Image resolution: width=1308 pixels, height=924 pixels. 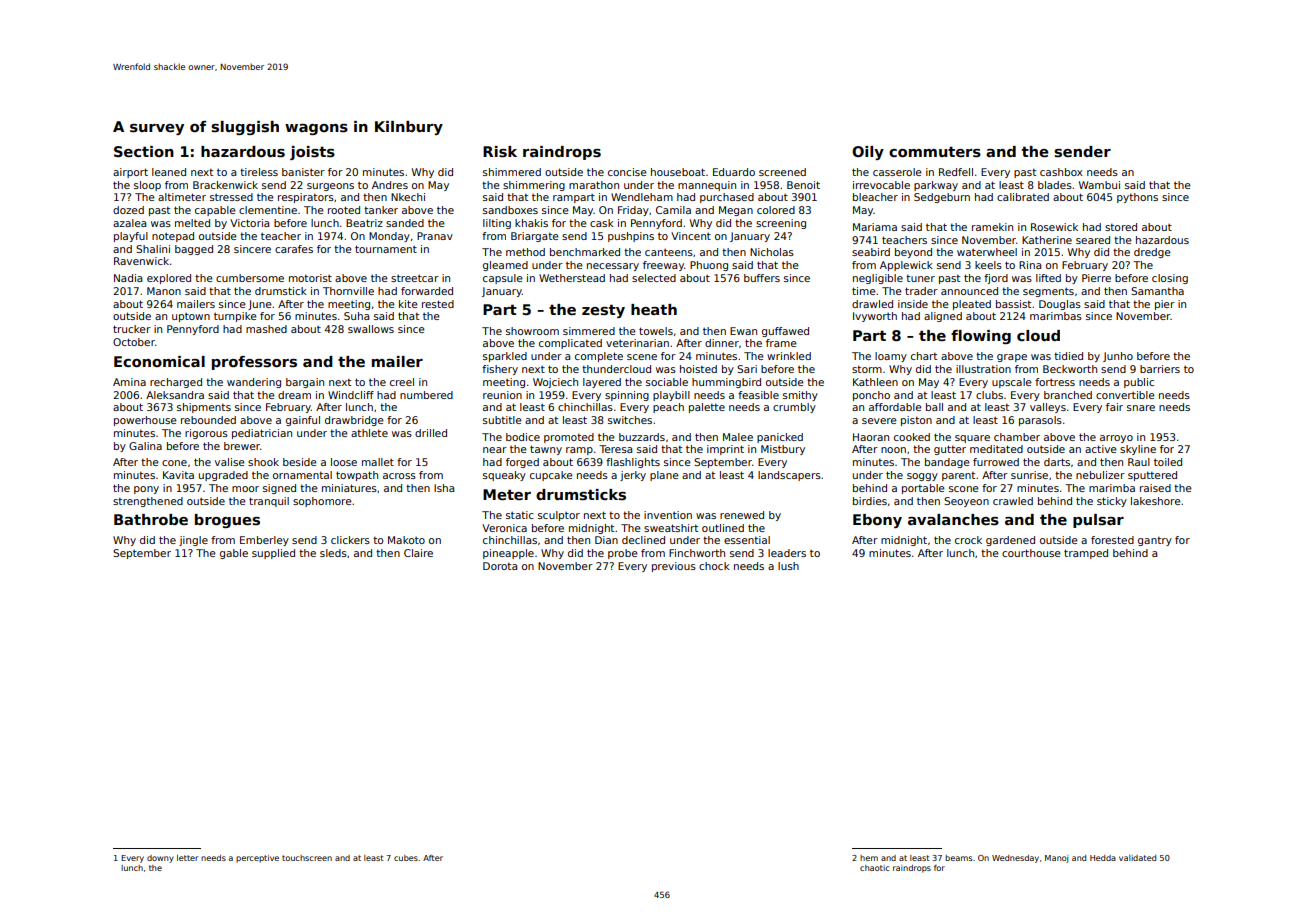 I want to click on clubs, so click(x=989, y=395).
